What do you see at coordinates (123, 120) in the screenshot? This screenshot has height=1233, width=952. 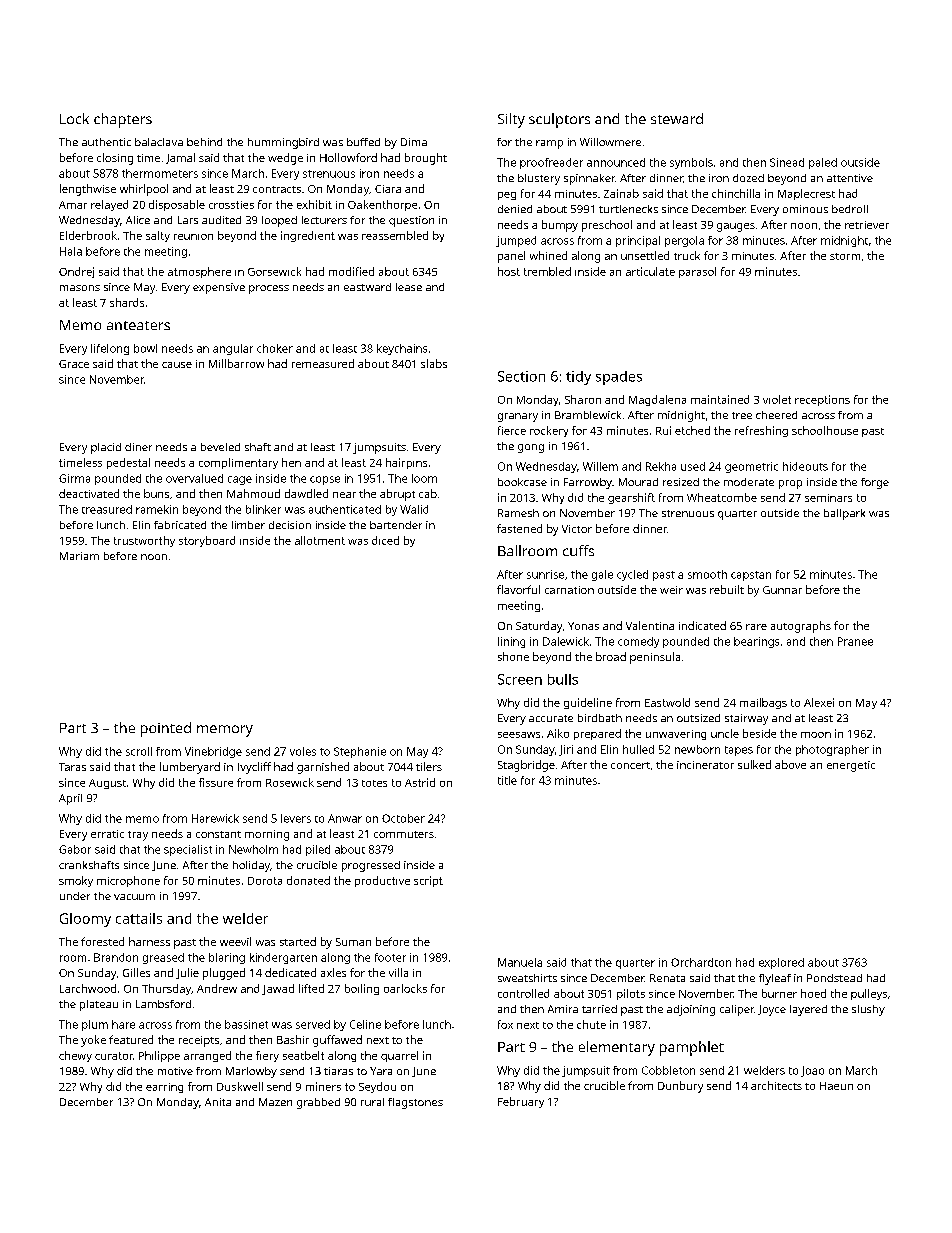 I see `chapters` at bounding box center [123, 120].
